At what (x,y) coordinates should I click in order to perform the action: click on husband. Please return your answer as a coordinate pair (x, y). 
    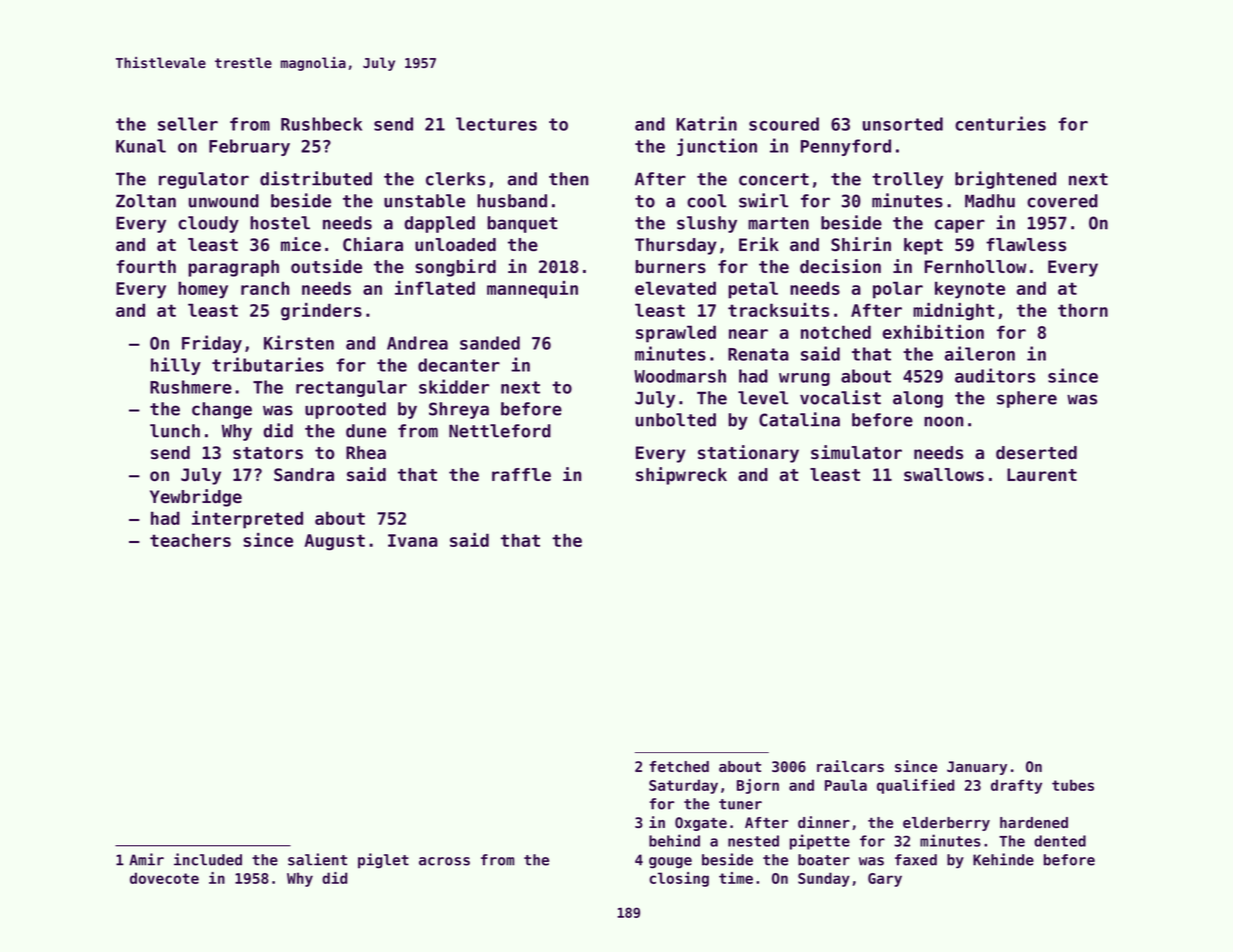
    Looking at the image, I should click on (512, 201).
